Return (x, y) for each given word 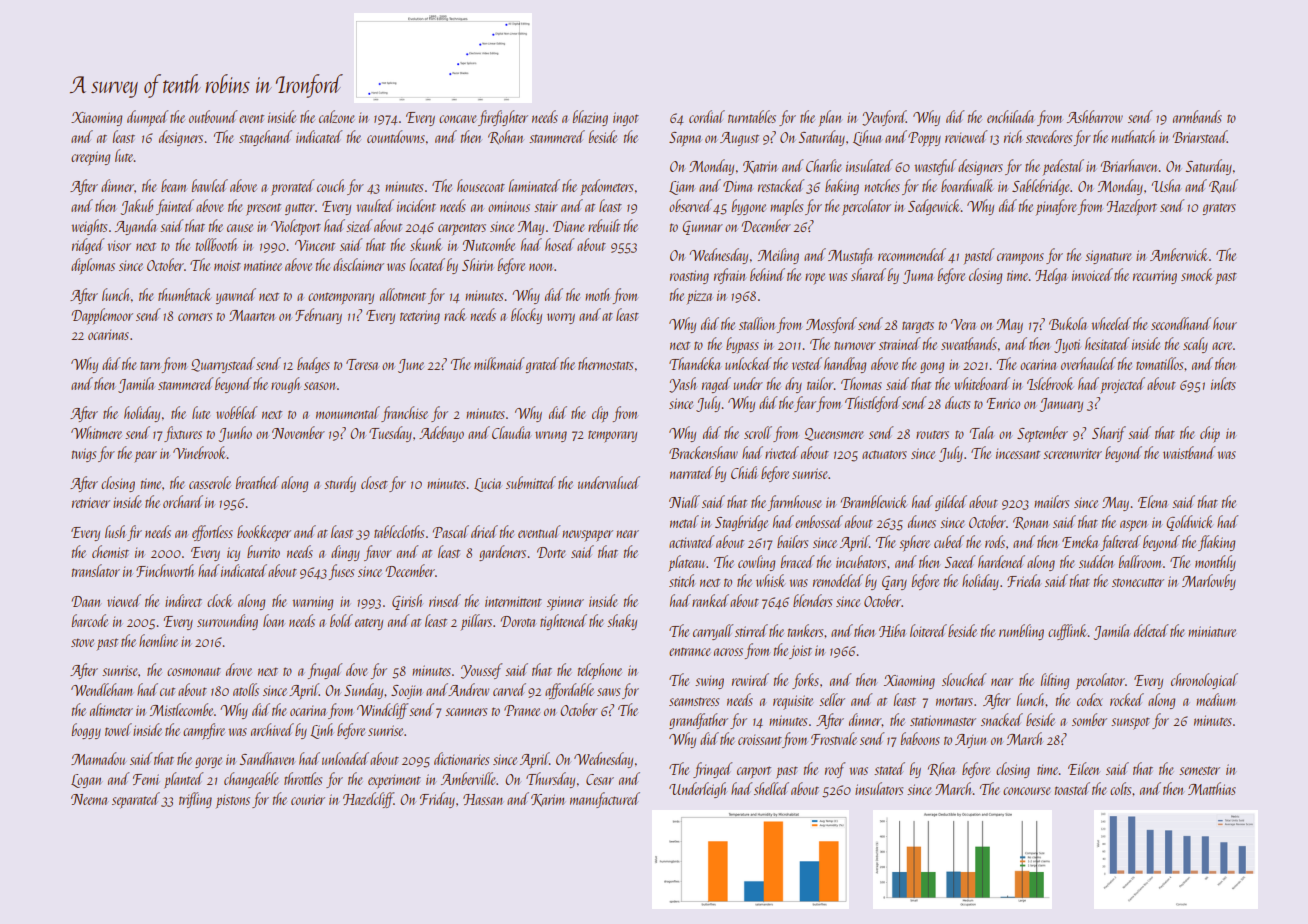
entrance (689, 651)
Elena (1152, 501)
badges (313, 365)
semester (1199, 770)
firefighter (503, 118)
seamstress (694, 701)
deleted (1151, 630)
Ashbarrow (1095, 116)
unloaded (345, 758)
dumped (147, 118)
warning (313, 603)
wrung (551, 436)
